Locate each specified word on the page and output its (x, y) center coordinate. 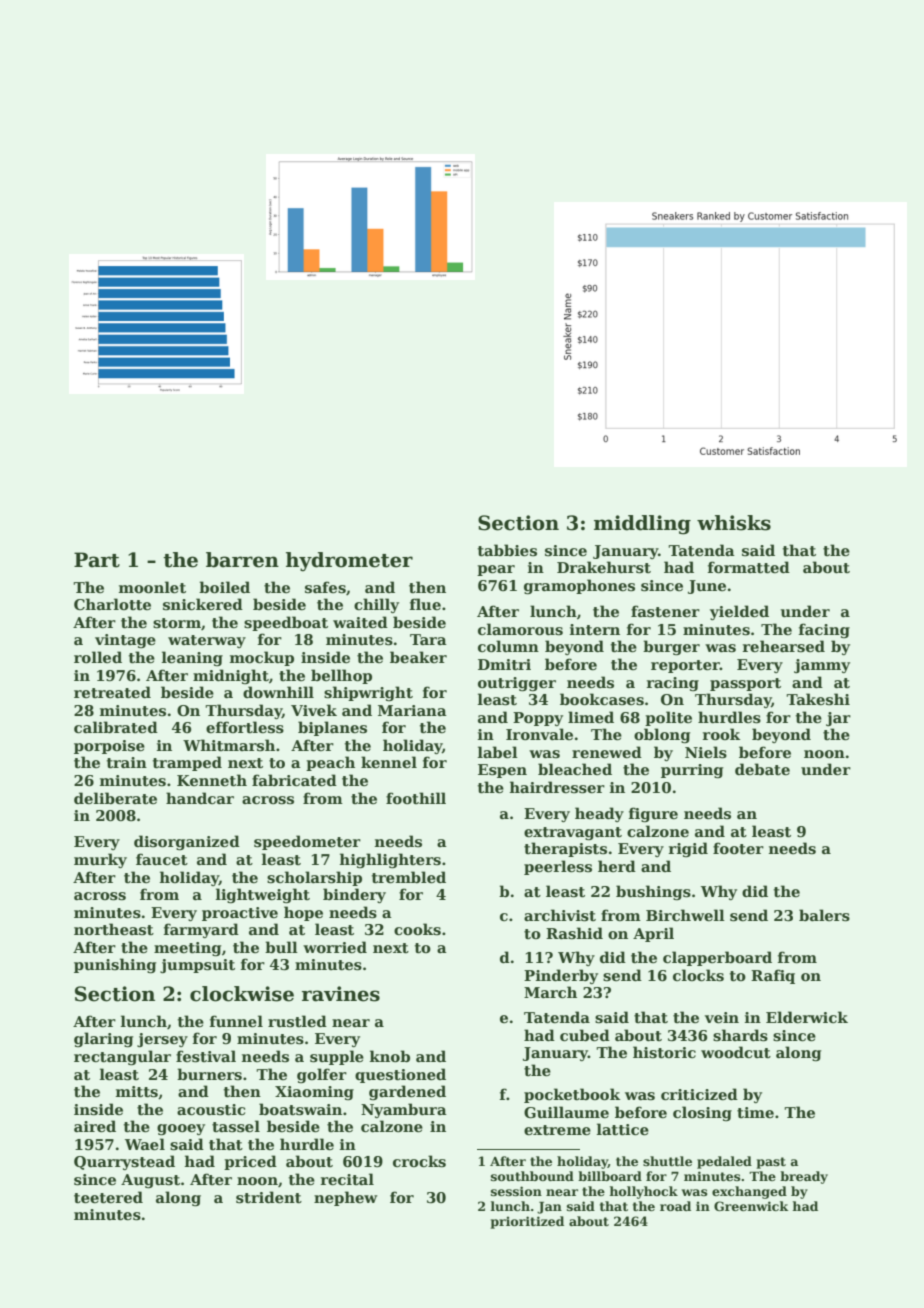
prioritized (527, 1222)
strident (269, 1197)
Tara (428, 639)
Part (97, 560)
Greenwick (751, 1206)
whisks (734, 523)
